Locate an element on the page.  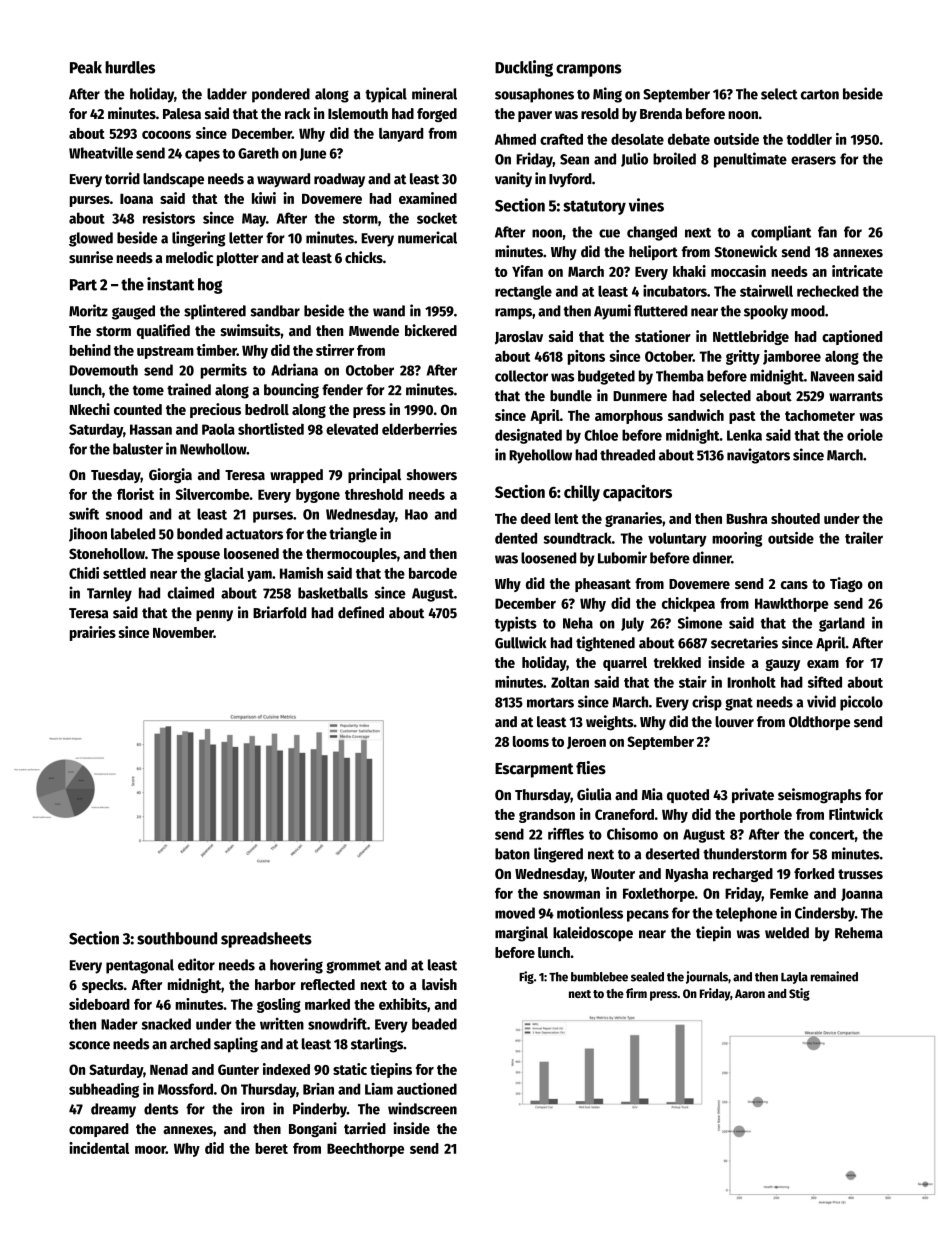
Stig is located at coordinates (799, 994).
